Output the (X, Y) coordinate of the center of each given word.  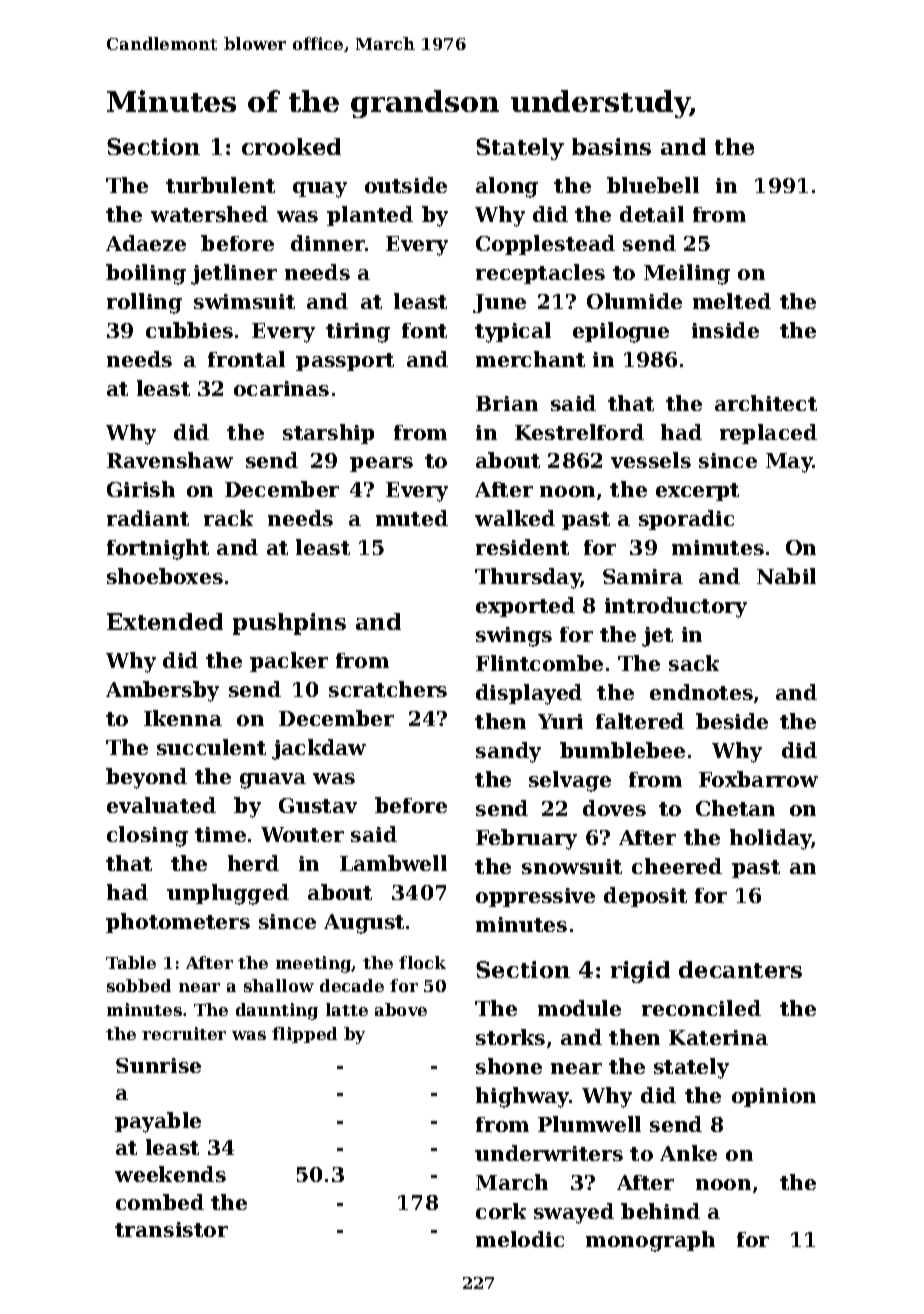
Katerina (718, 1037)
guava (273, 781)
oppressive (535, 897)
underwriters (549, 1153)
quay (320, 190)
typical (513, 332)
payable (158, 1122)
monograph (650, 1241)
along (507, 187)
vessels (651, 460)
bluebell (653, 185)
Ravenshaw (170, 460)
